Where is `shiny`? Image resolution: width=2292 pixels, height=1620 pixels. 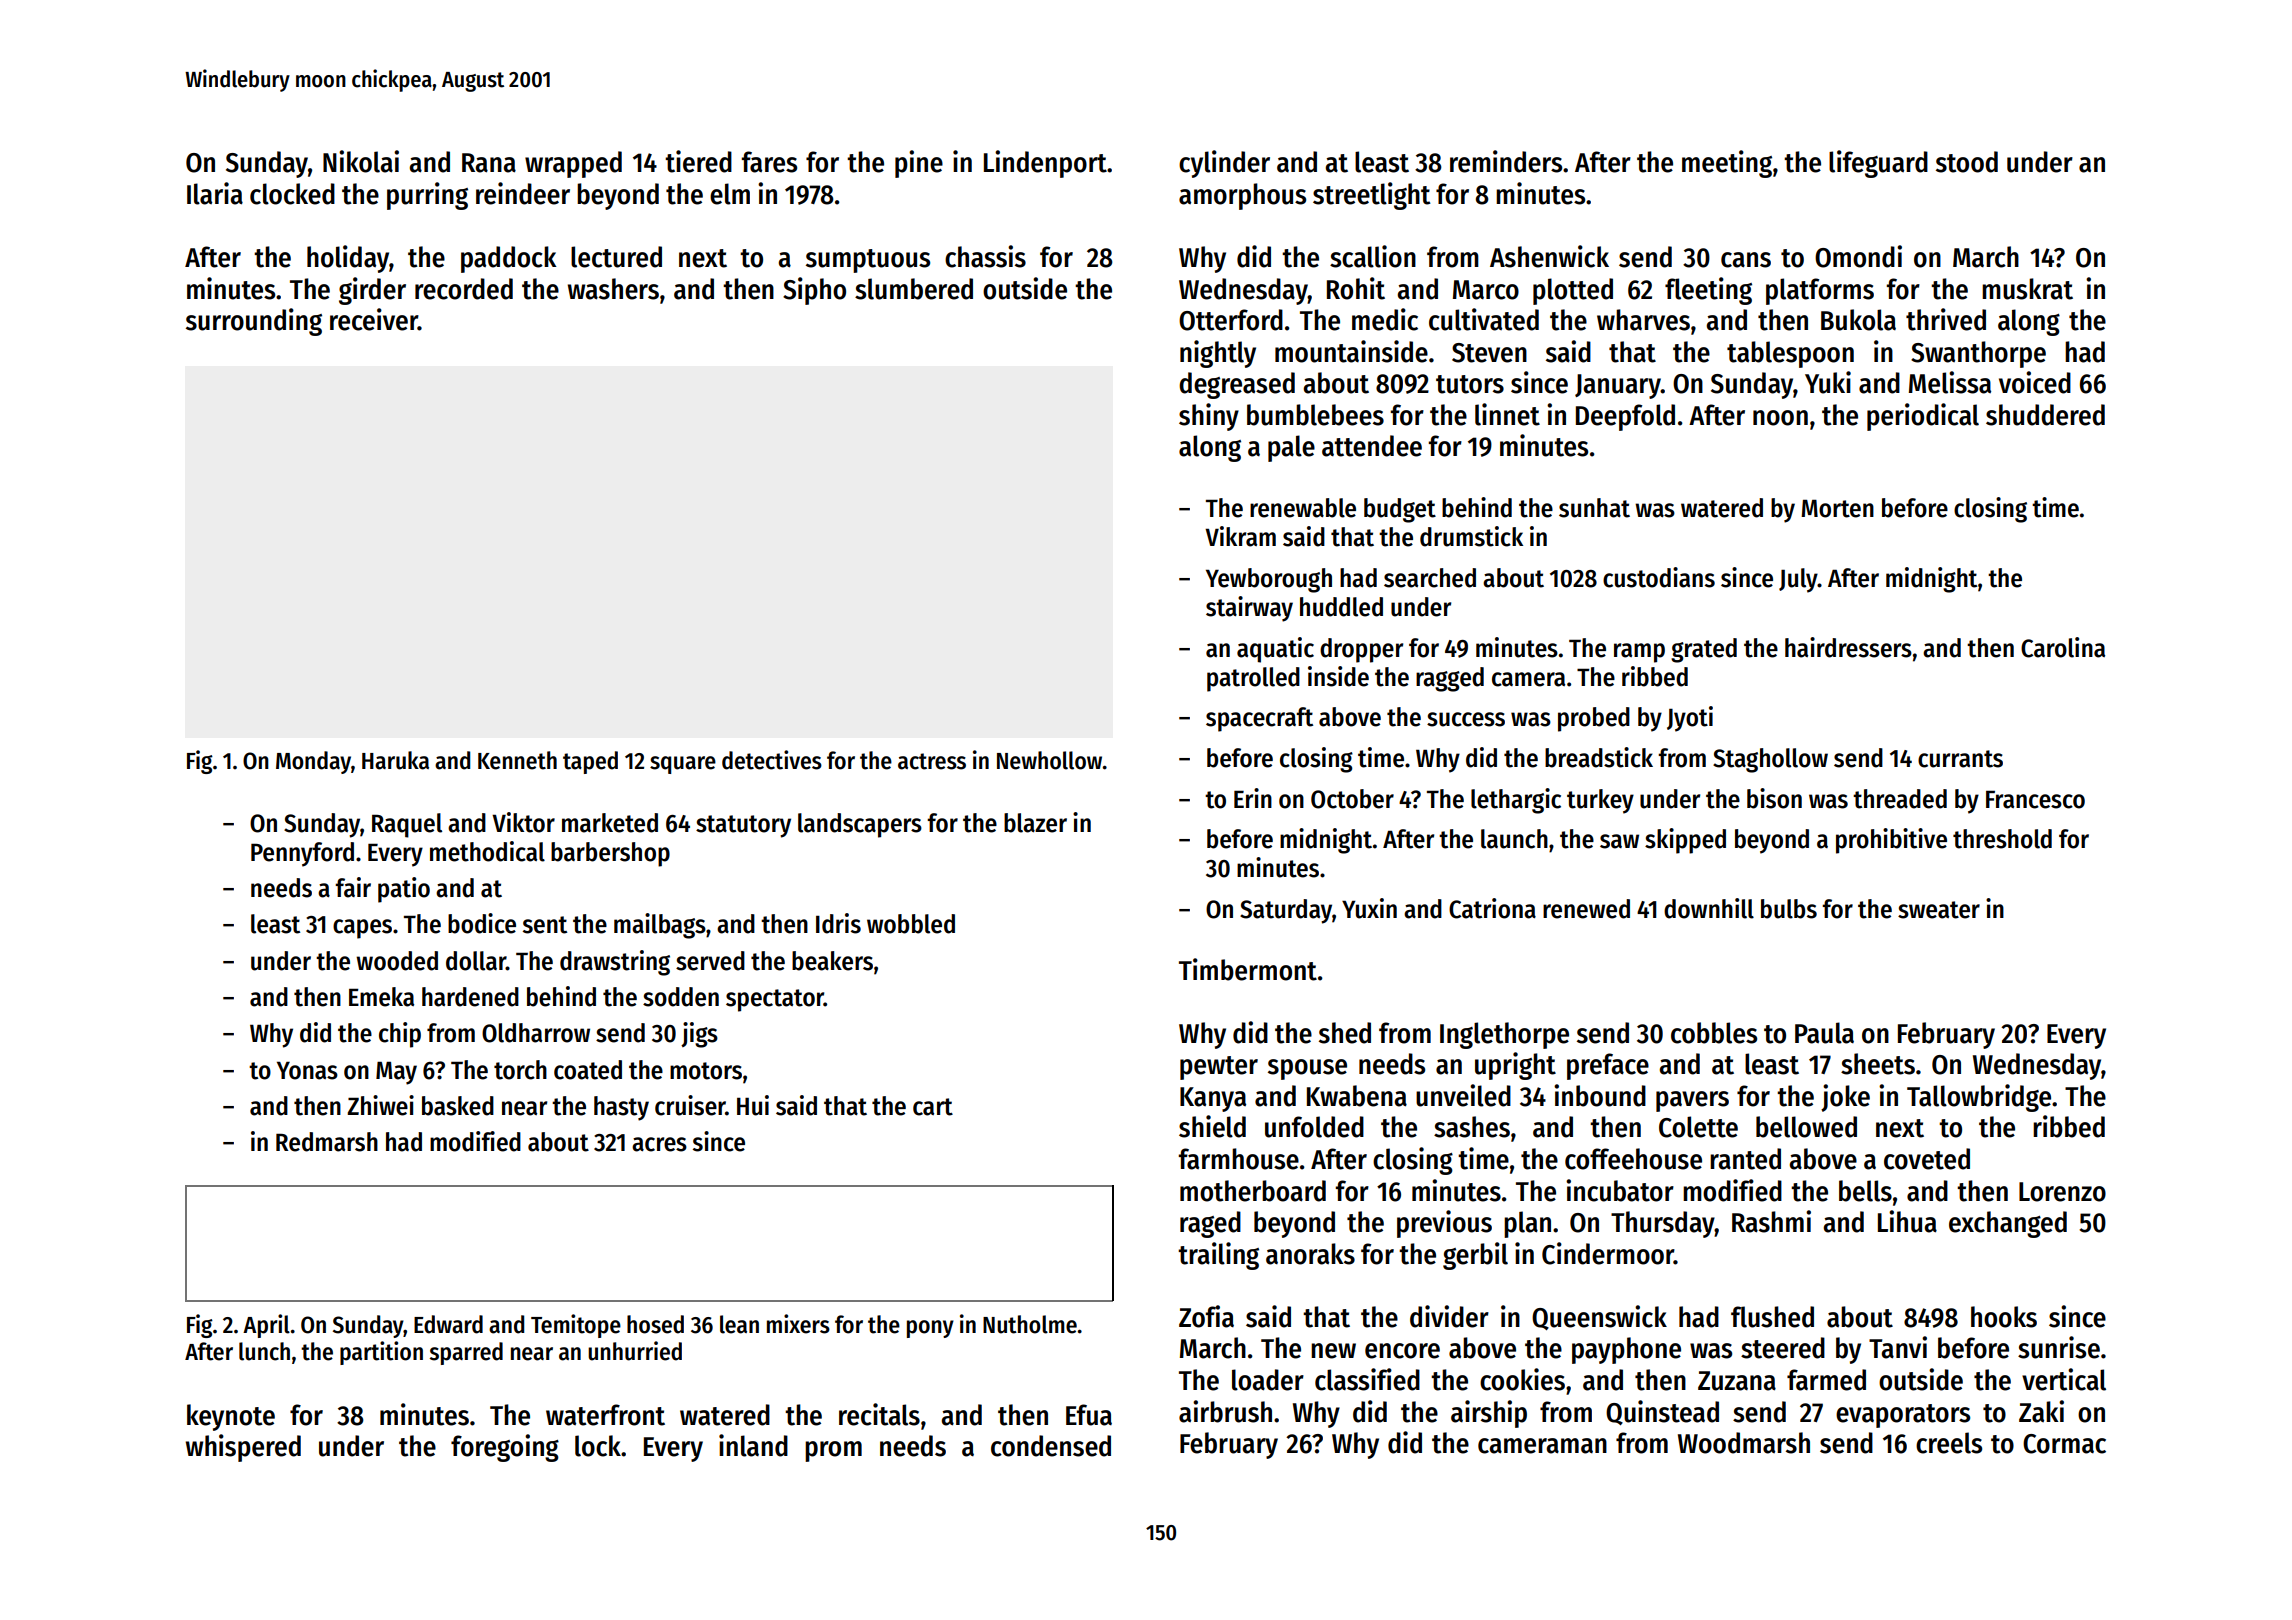 shiny is located at coordinates (1209, 417).
